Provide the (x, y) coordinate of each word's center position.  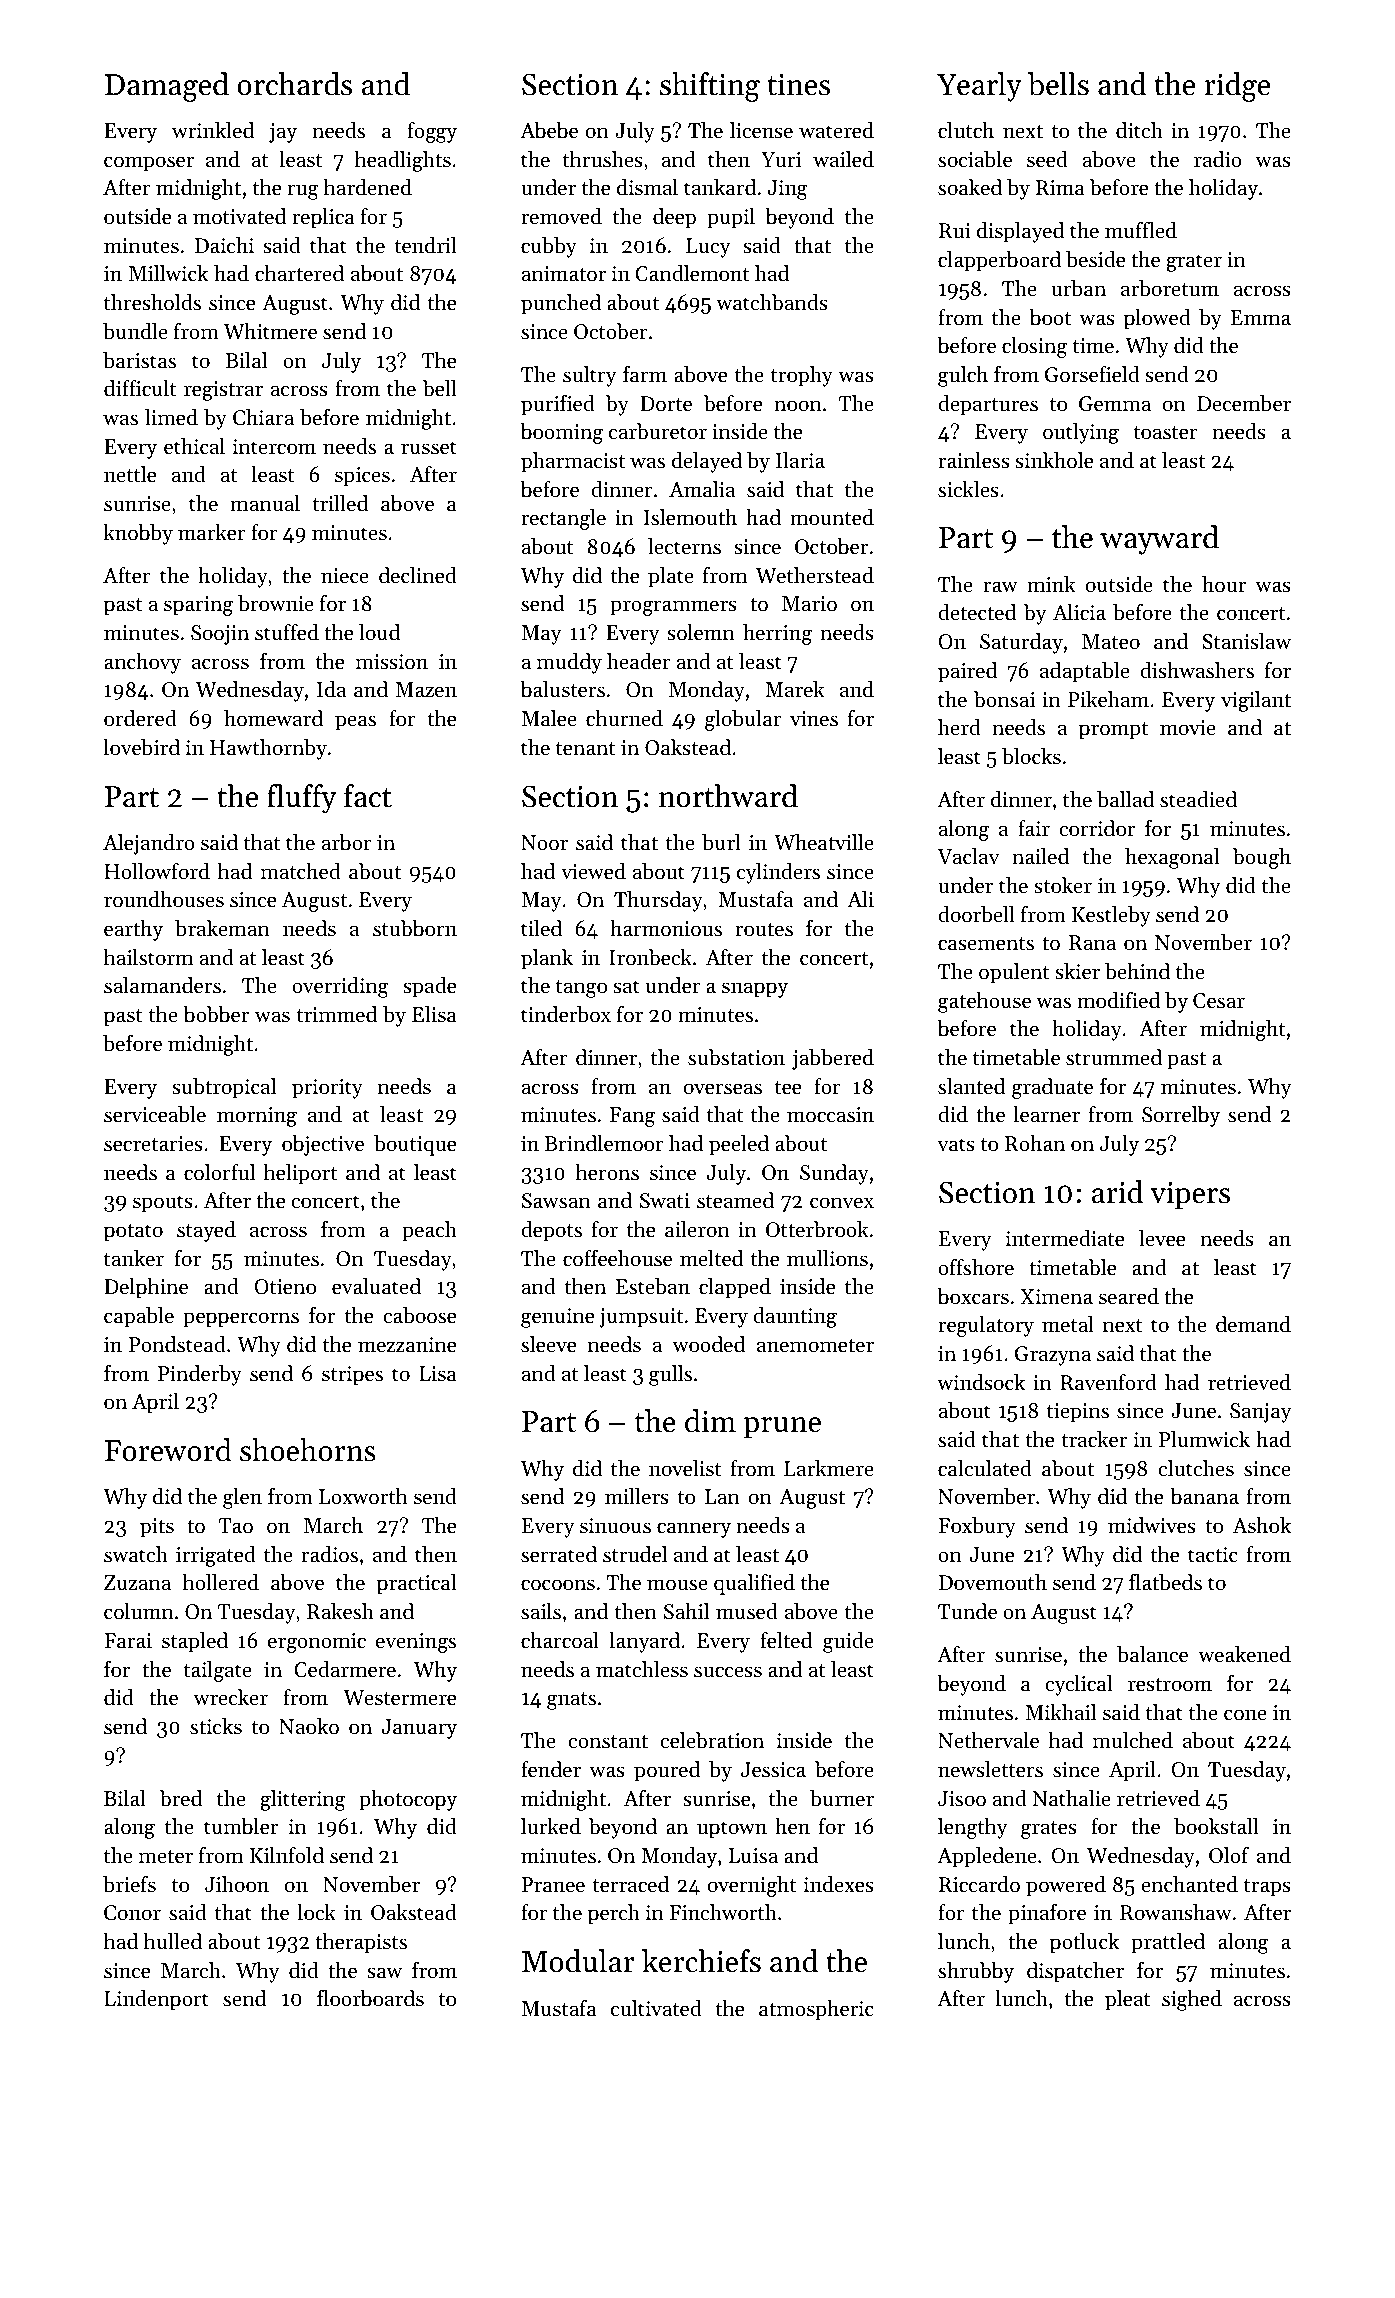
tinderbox (566, 1014)
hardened (368, 187)
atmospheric (816, 2010)
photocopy (408, 1800)
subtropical (224, 1088)
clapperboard (999, 261)
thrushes (602, 159)
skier (1077, 971)
